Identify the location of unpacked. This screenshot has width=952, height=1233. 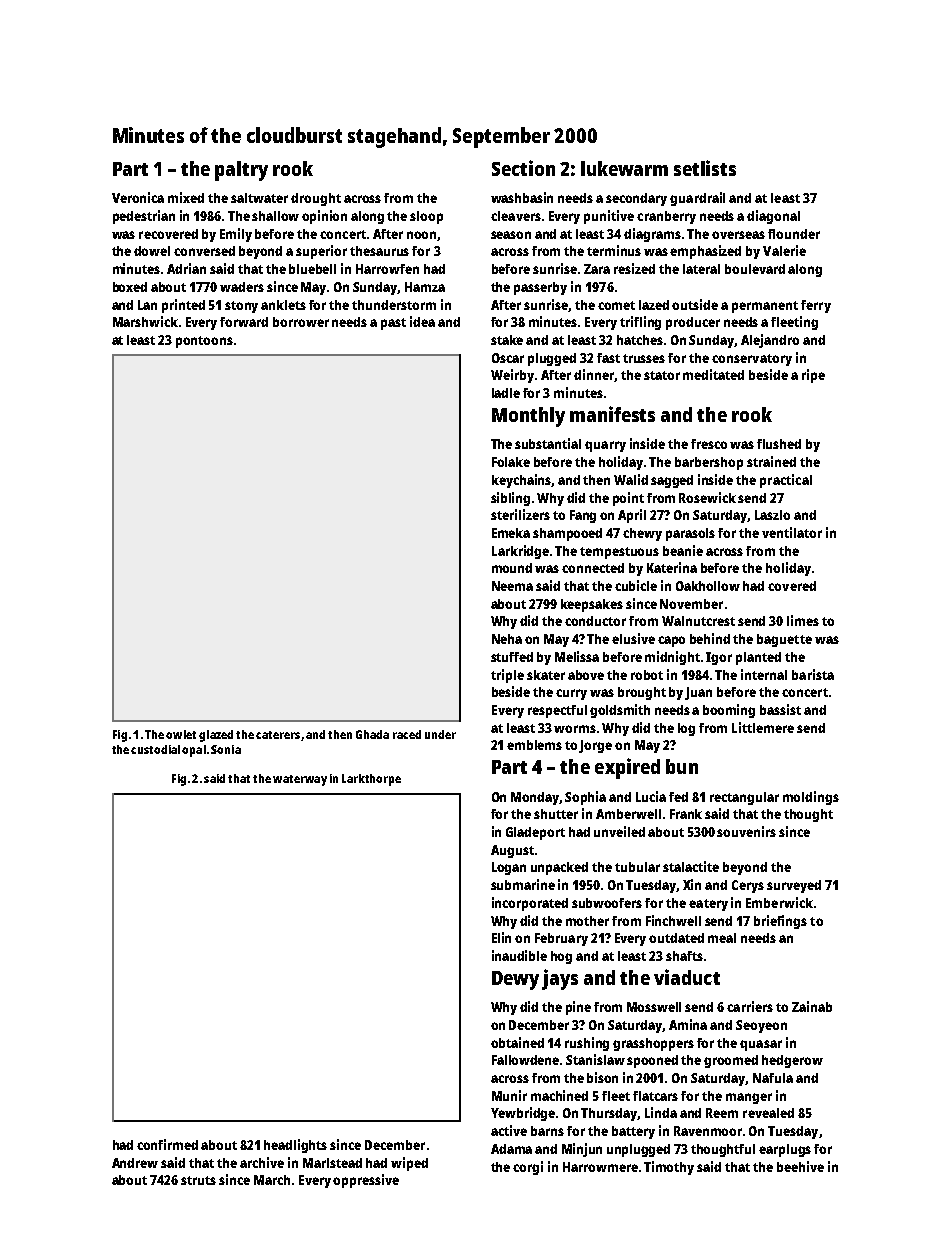
(559, 868).
